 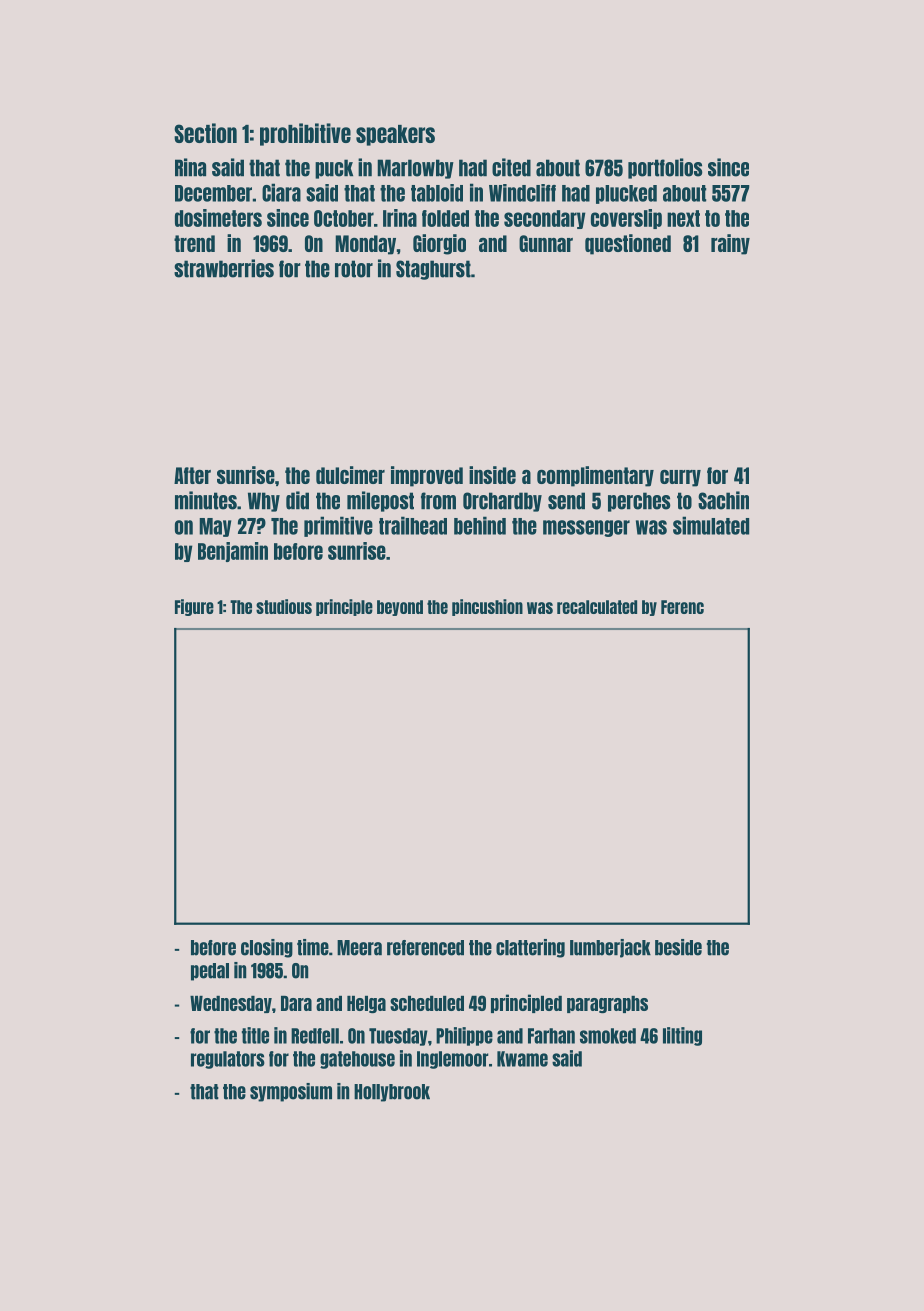 I want to click on Figure, so click(x=194, y=607).
